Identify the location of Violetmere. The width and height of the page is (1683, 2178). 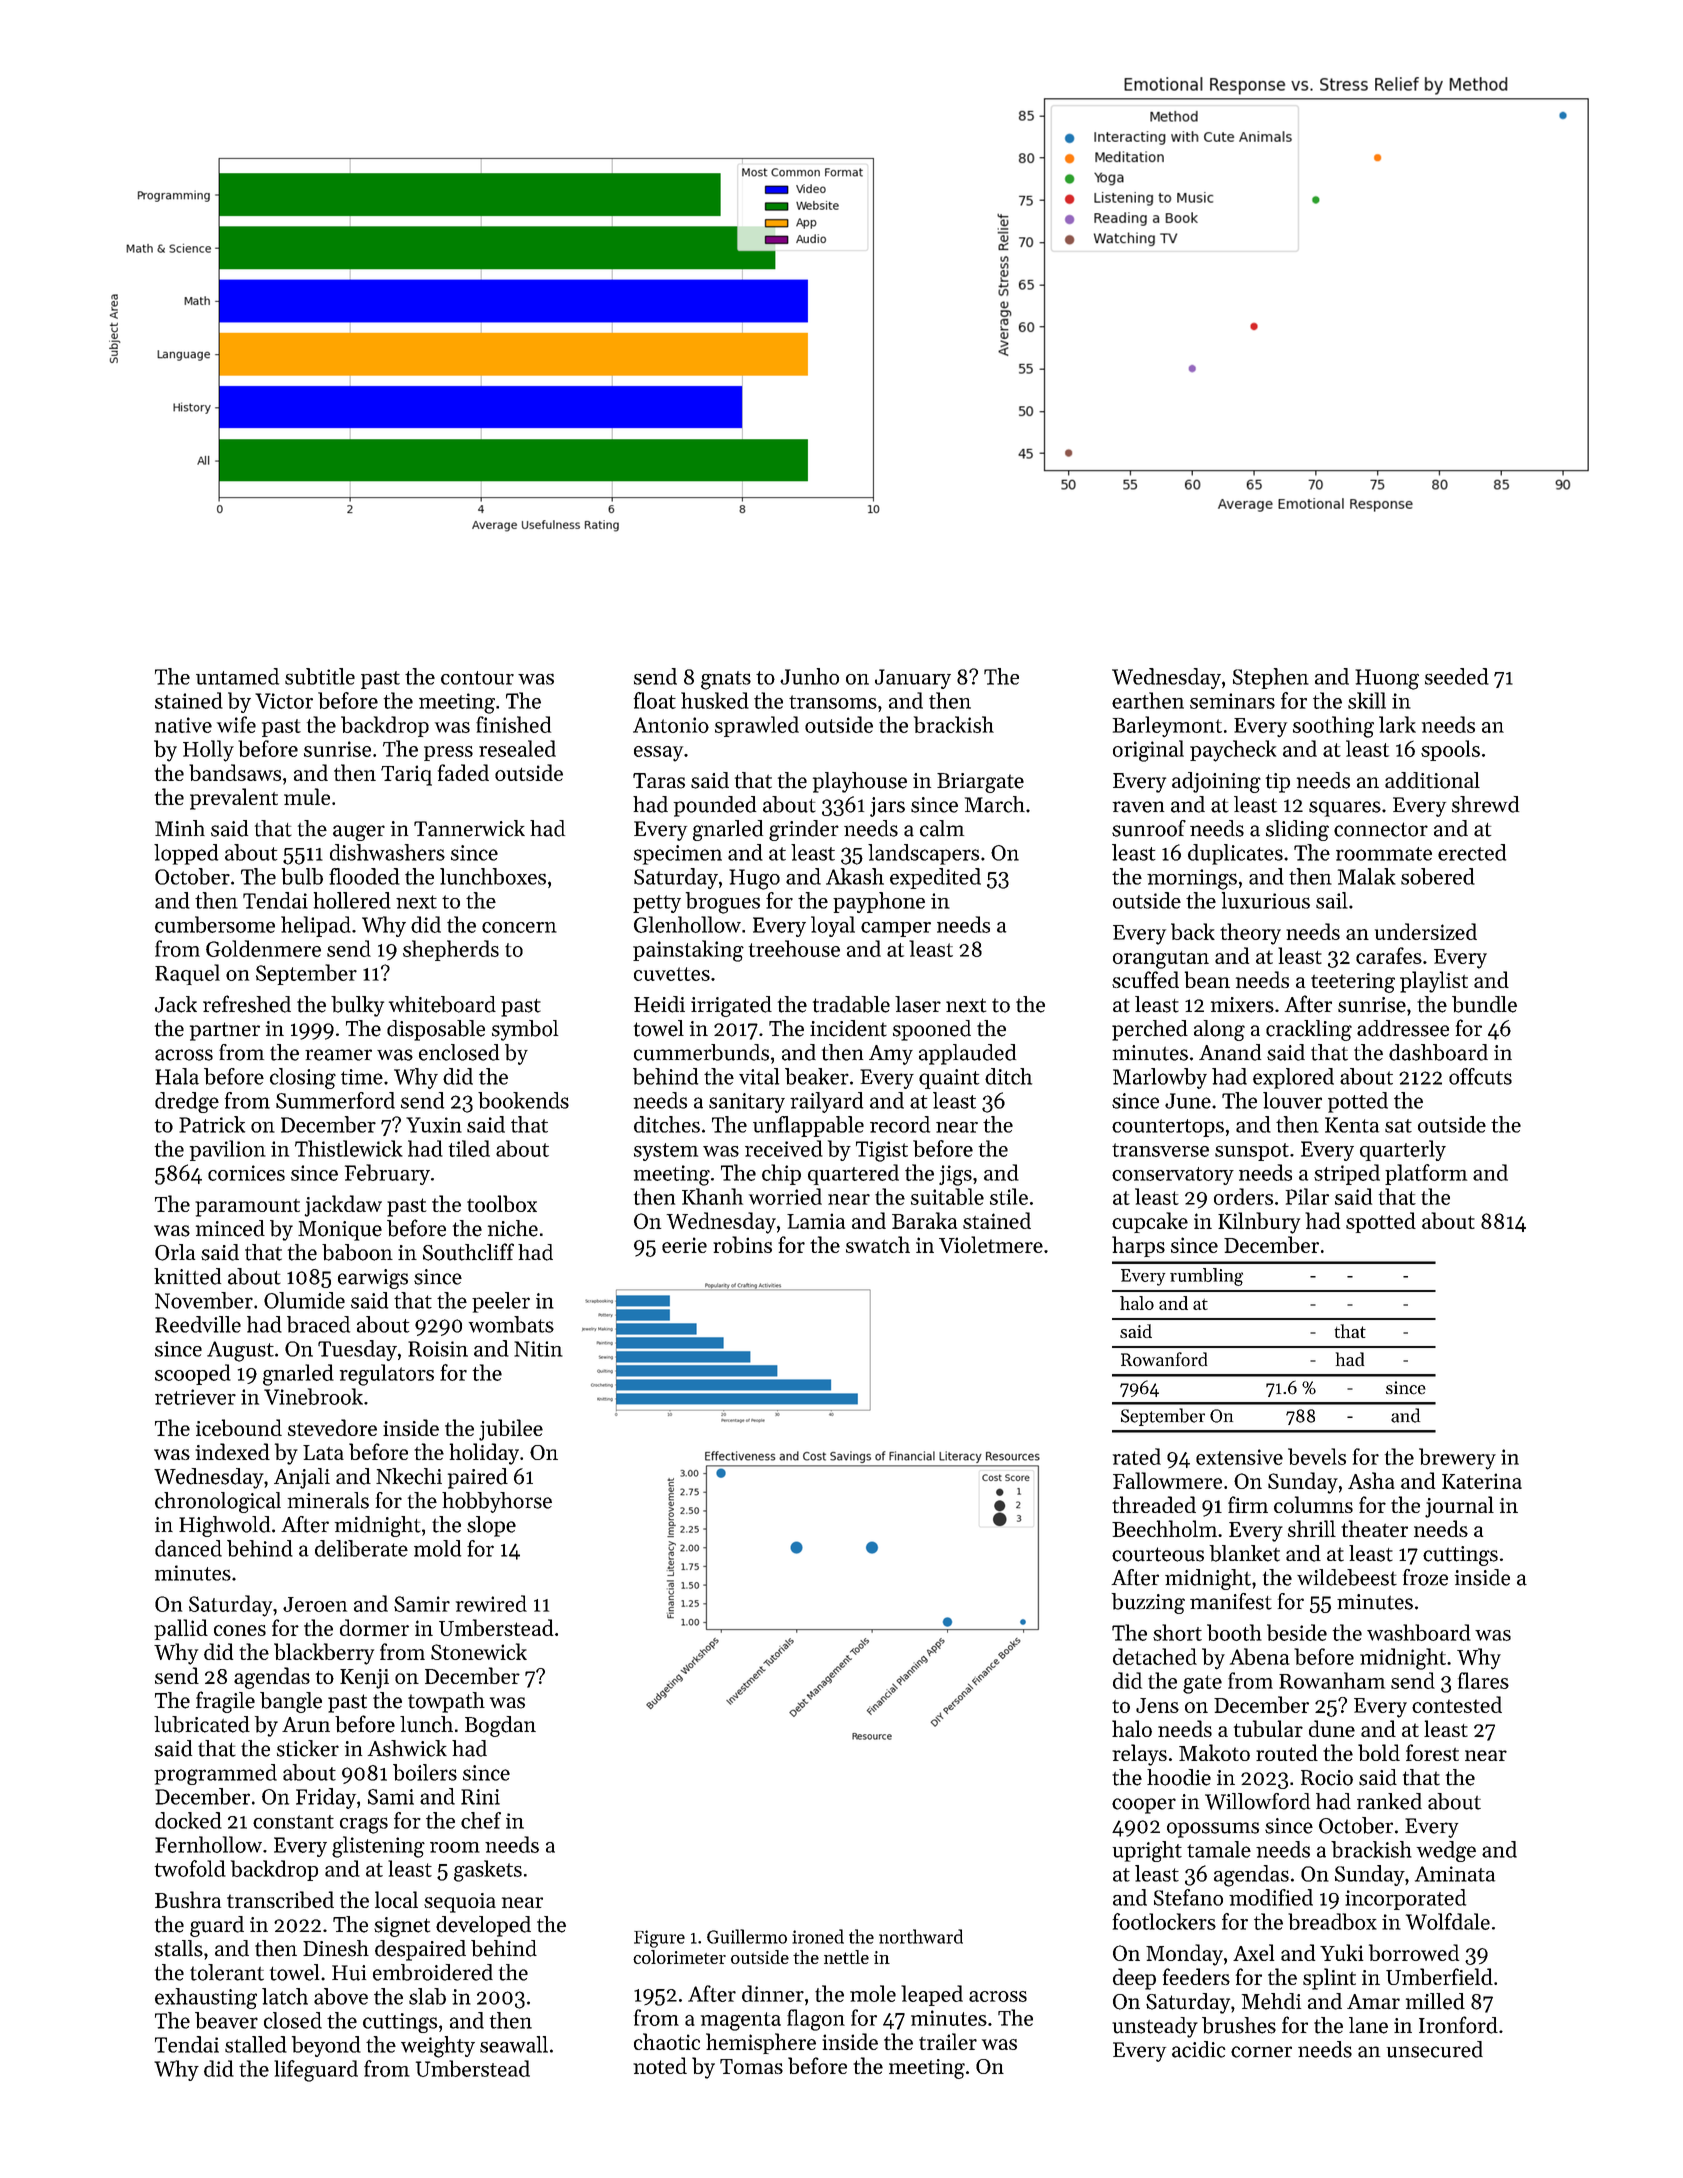
(991, 1244).
